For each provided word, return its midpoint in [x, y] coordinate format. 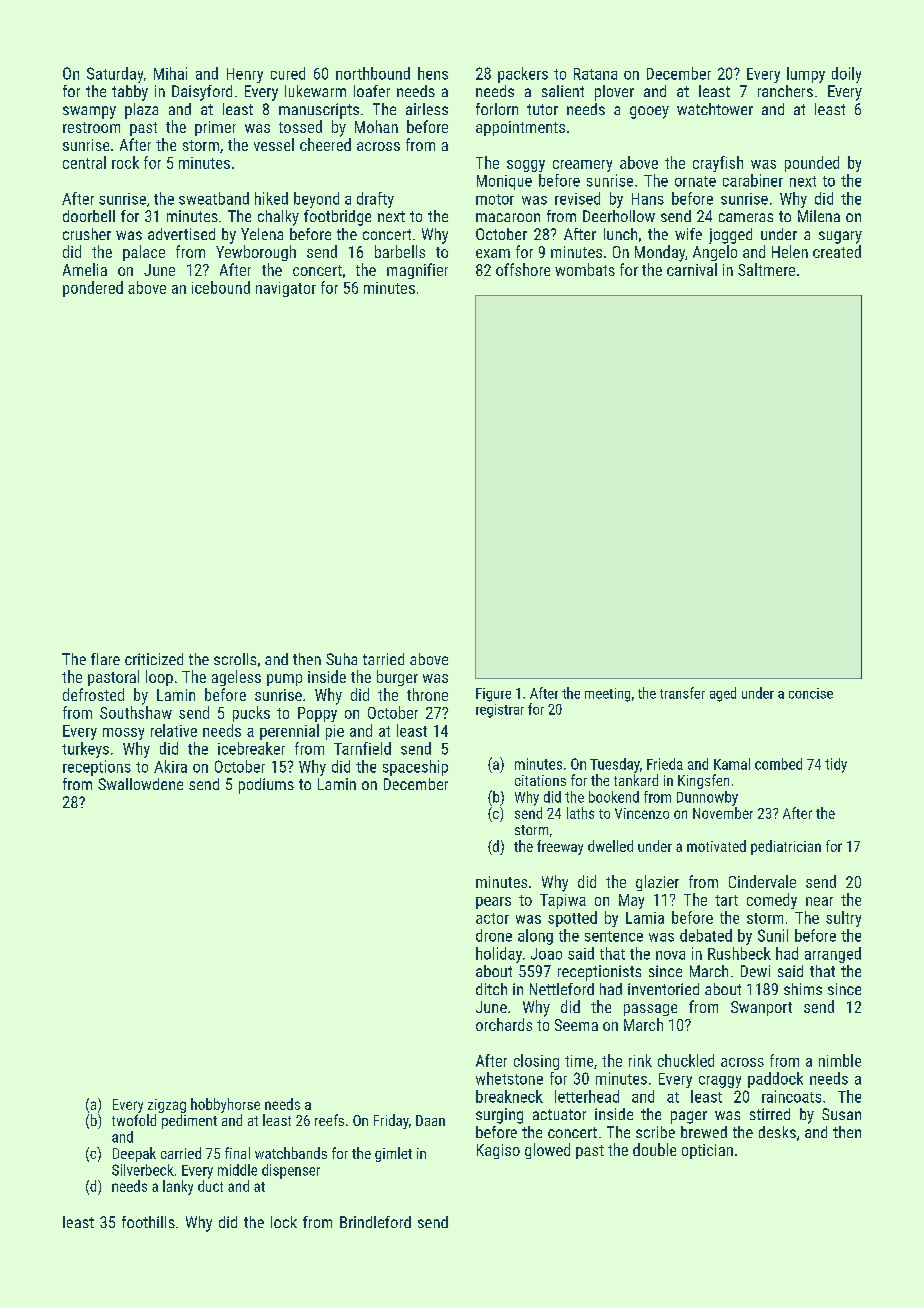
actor [492, 918]
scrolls [235, 659]
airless [427, 109]
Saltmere [766, 269]
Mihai [170, 73]
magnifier [417, 271]
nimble [840, 1060]
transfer [682, 693]
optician [707, 1151]
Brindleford [375, 1222]
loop [159, 678]
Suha [341, 659]
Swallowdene [140, 784]
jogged [730, 236]
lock [284, 1222]
